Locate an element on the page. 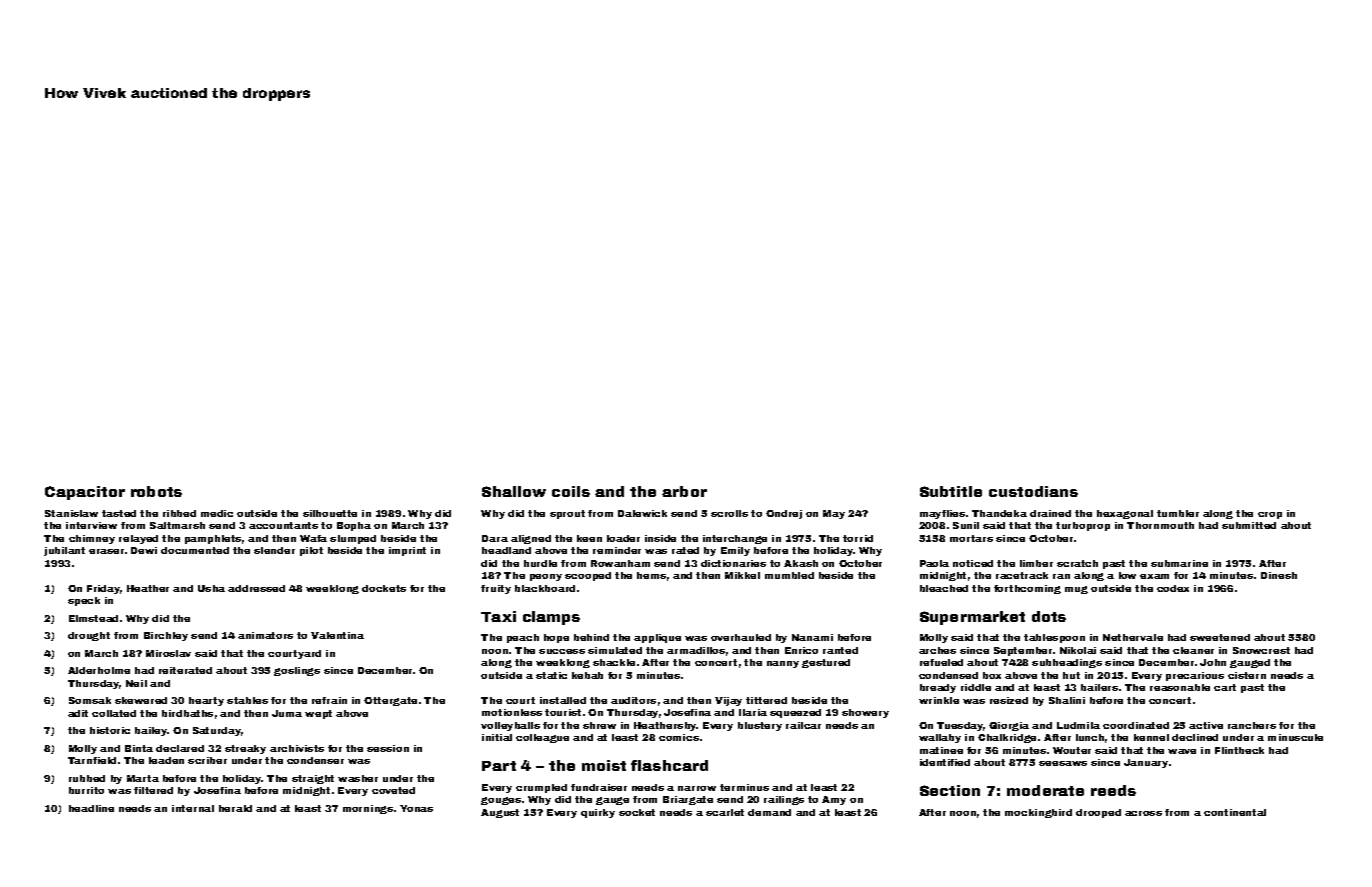 This page has width=1372, height=887. comics is located at coordinates (679, 737).
